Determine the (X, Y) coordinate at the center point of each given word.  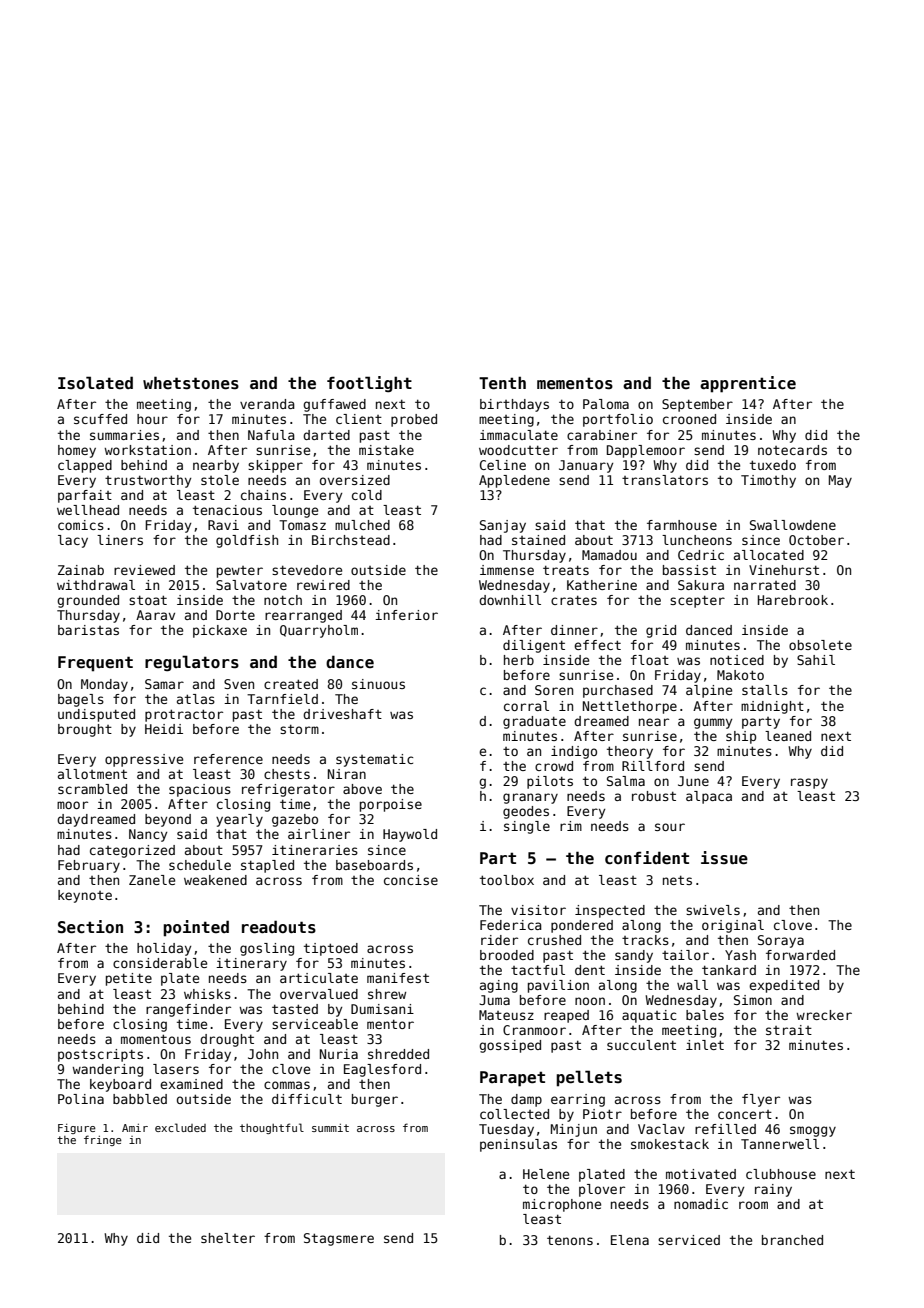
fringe (103, 1140)
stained (538, 540)
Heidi (164, 729)
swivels (713, 910)
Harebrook (793, 600)
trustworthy (148, 481)
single (527, 827)
